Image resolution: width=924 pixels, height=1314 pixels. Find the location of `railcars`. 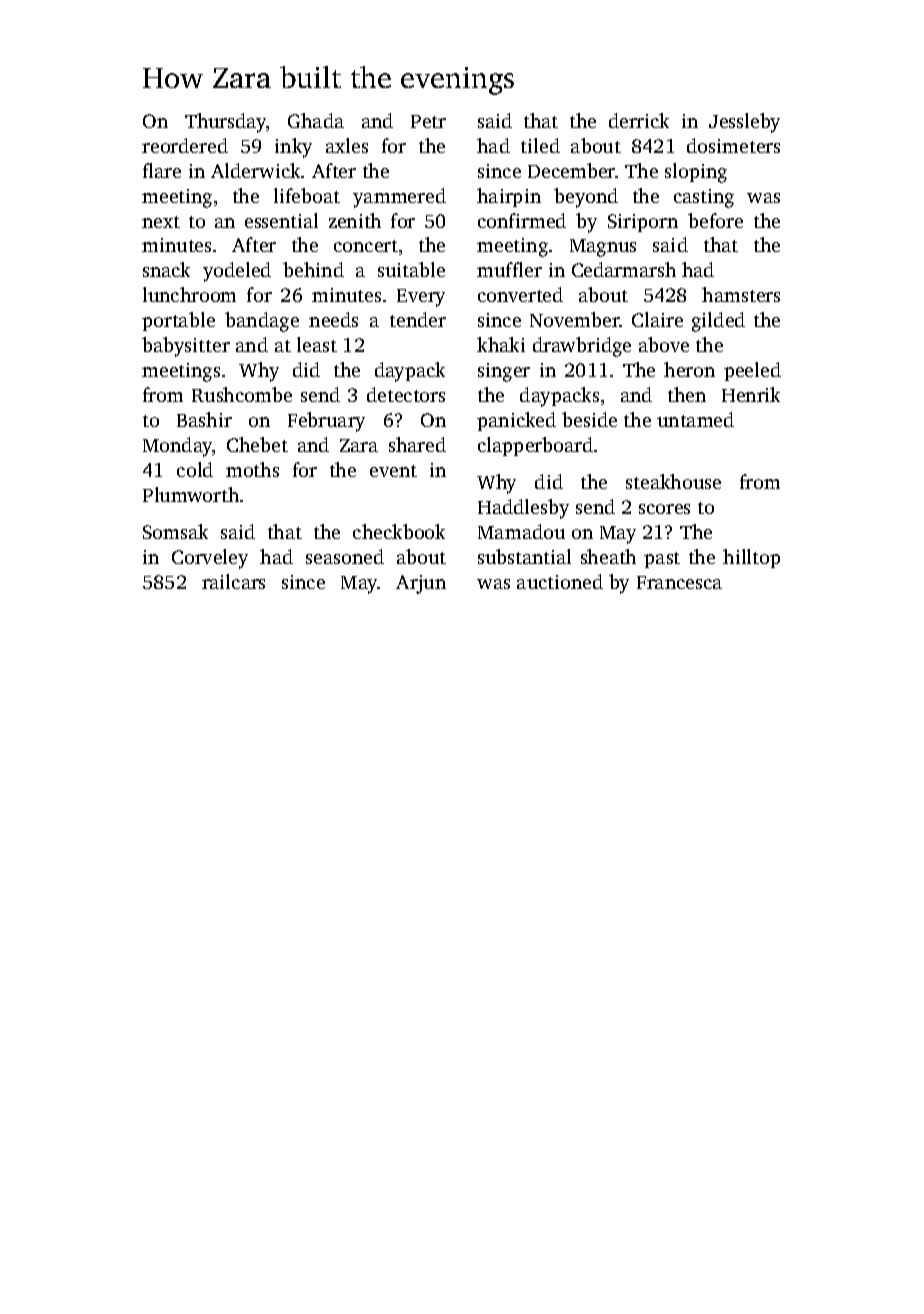

railcars is located at coordinates (233, 581).
